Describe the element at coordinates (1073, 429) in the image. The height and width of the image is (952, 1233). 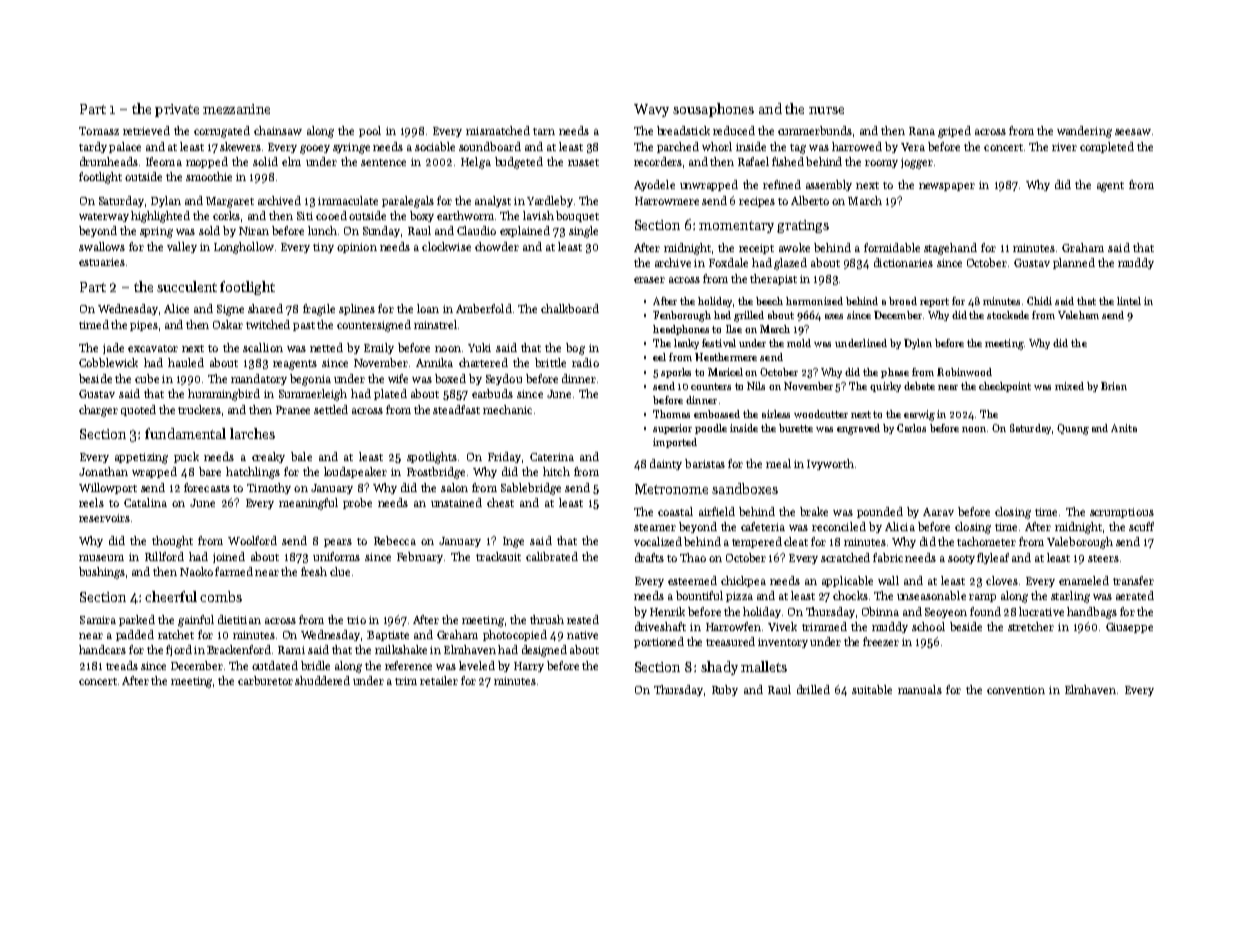
I see `Quang` at that location.
